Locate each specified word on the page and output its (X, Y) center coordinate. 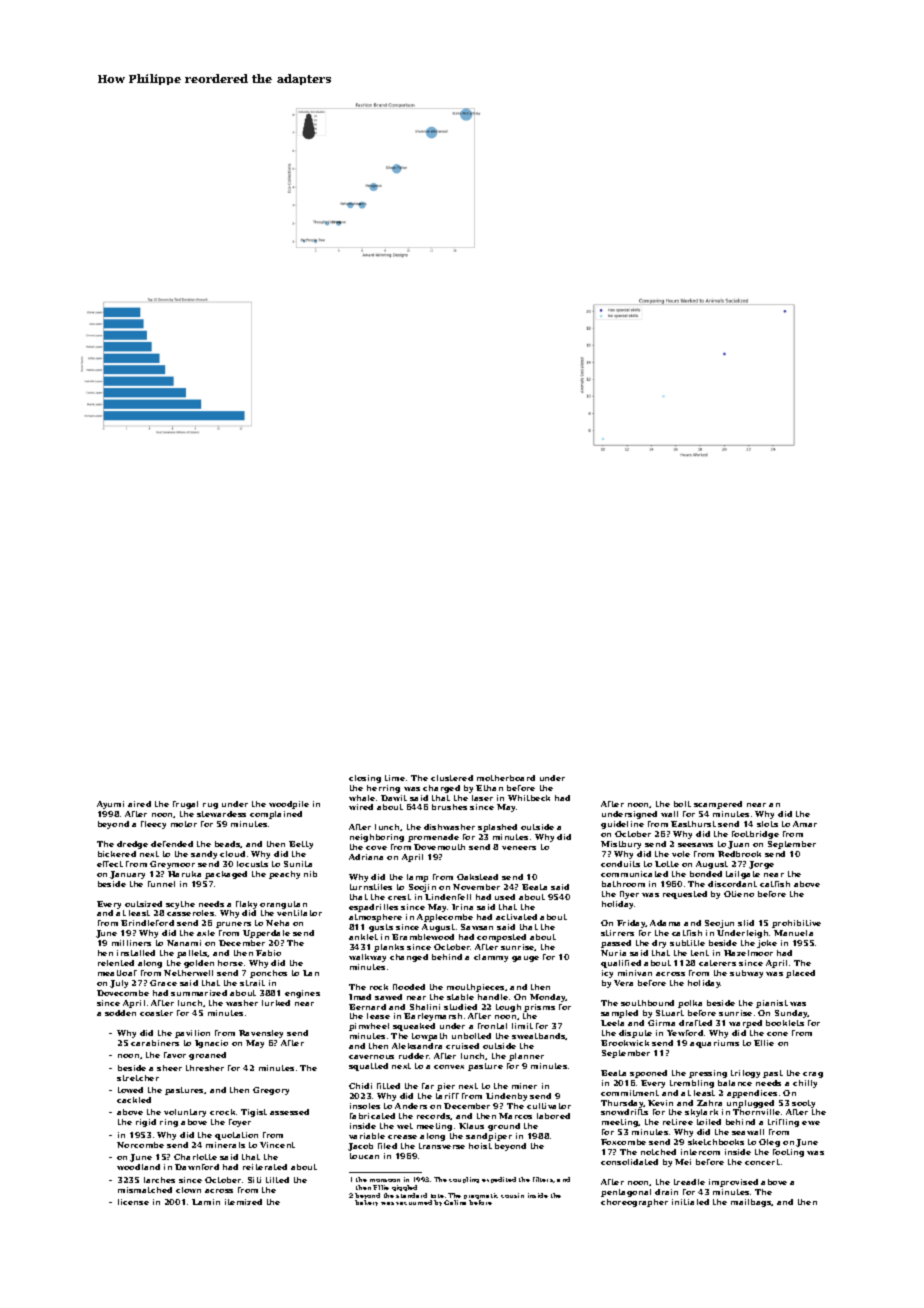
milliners (131, 943)
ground (504, 1127)
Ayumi (110, 805)
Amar (805, 824)
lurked (276, 1003)
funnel (161, 884)
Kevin (660, 1103)
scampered (718, 805)
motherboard (506, 778)
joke (767, 944)
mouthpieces (475, 988)
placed (800, 974)
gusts (381, 928)
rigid (146, 1123)
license (133, 1202)
